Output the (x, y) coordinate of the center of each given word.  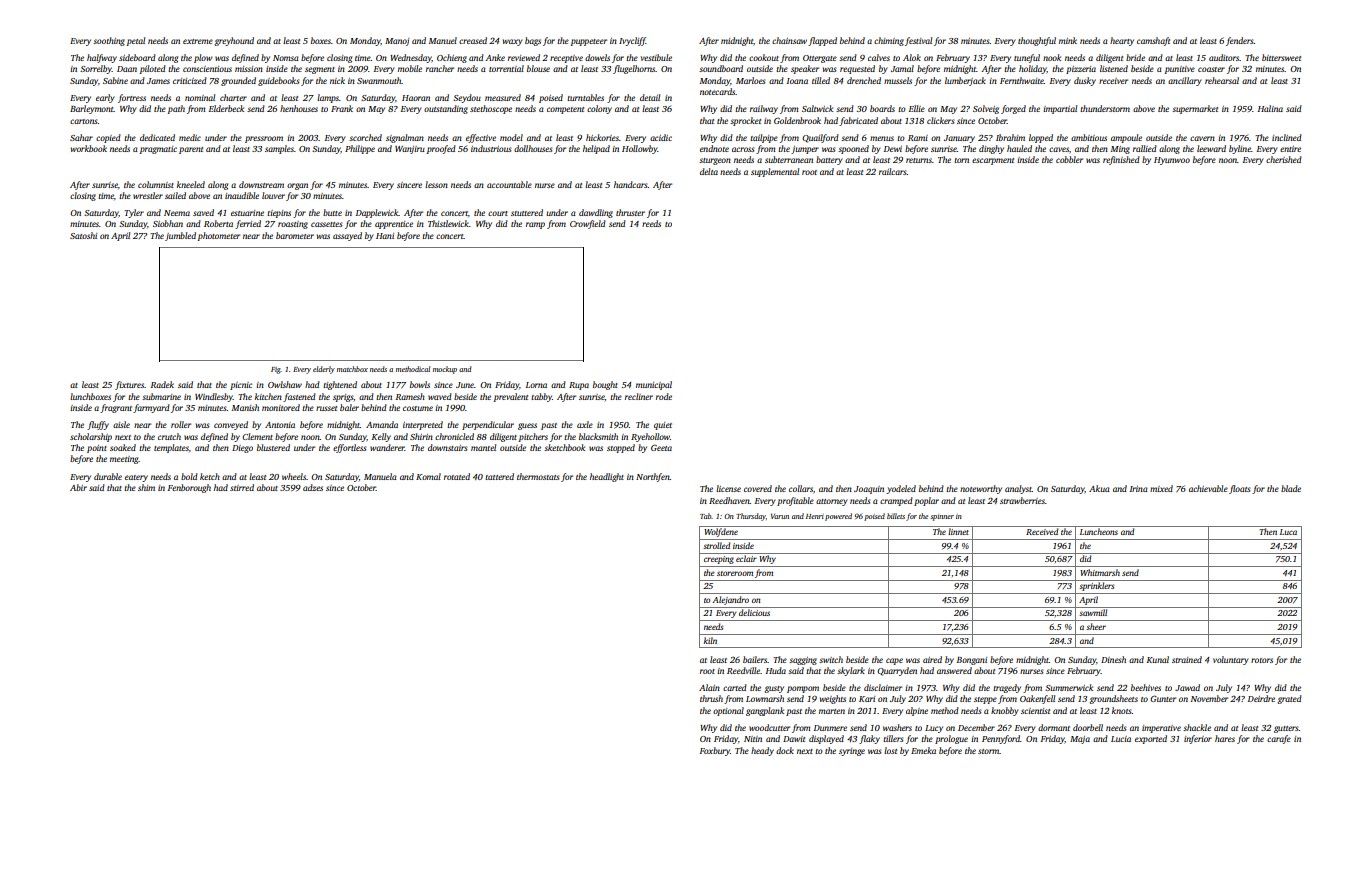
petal (135, 41)
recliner (639, 396)
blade (1291, 488)
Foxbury (715, 751)
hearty (1122, 41)
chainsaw (789, 40)
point (97, 449)
